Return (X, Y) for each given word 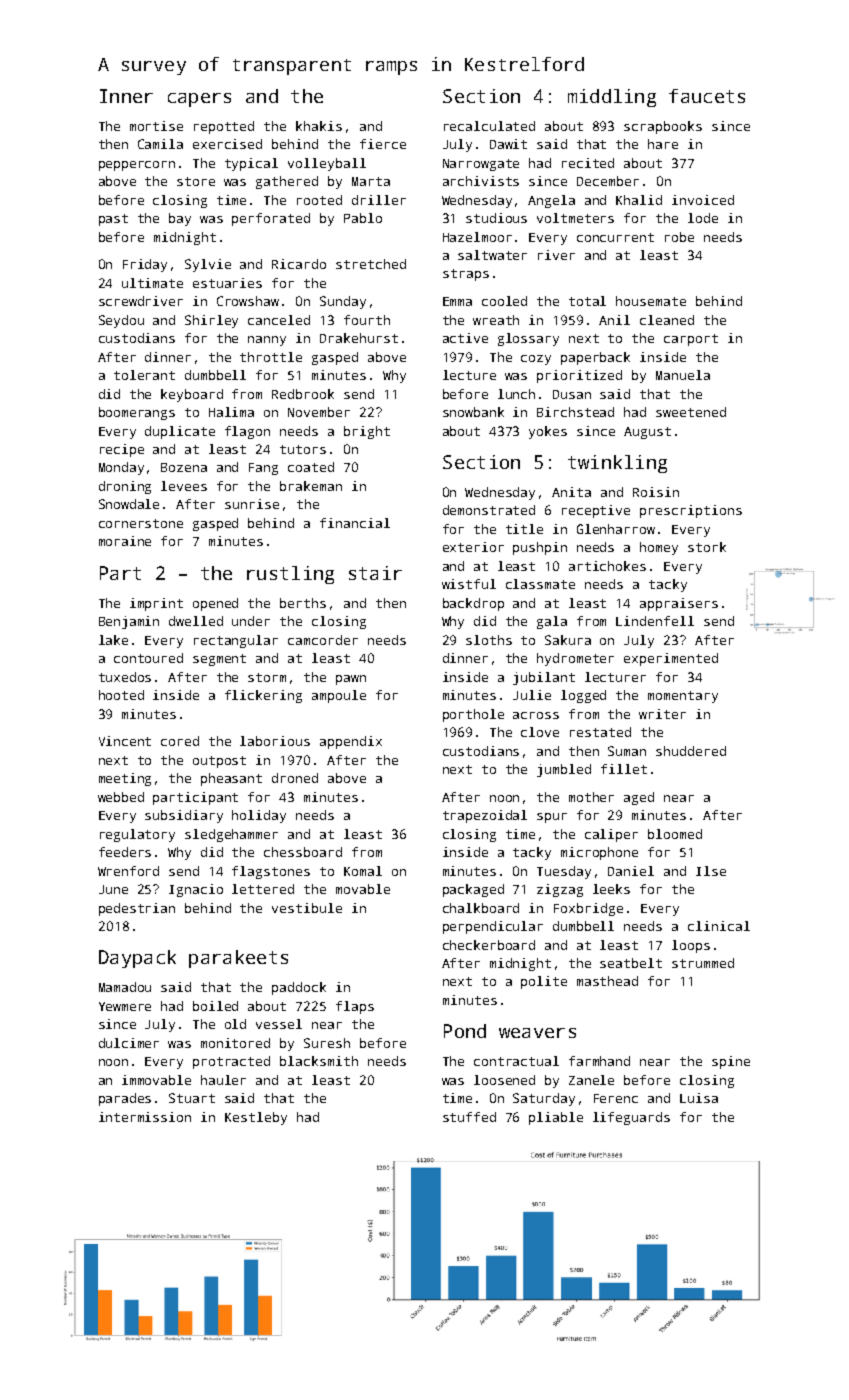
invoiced (703, 200)
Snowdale (129, 504)
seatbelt (631, 963)
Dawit (508, 144)
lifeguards (631, 1118)
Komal (363, 871)
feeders (125, 852)
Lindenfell (655, 621)
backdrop (473, 604)
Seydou (121, 321)
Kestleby (256, 1118)
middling (612, 98)
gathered (287, 182)
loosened (504, 1080)
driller (379, 200)
